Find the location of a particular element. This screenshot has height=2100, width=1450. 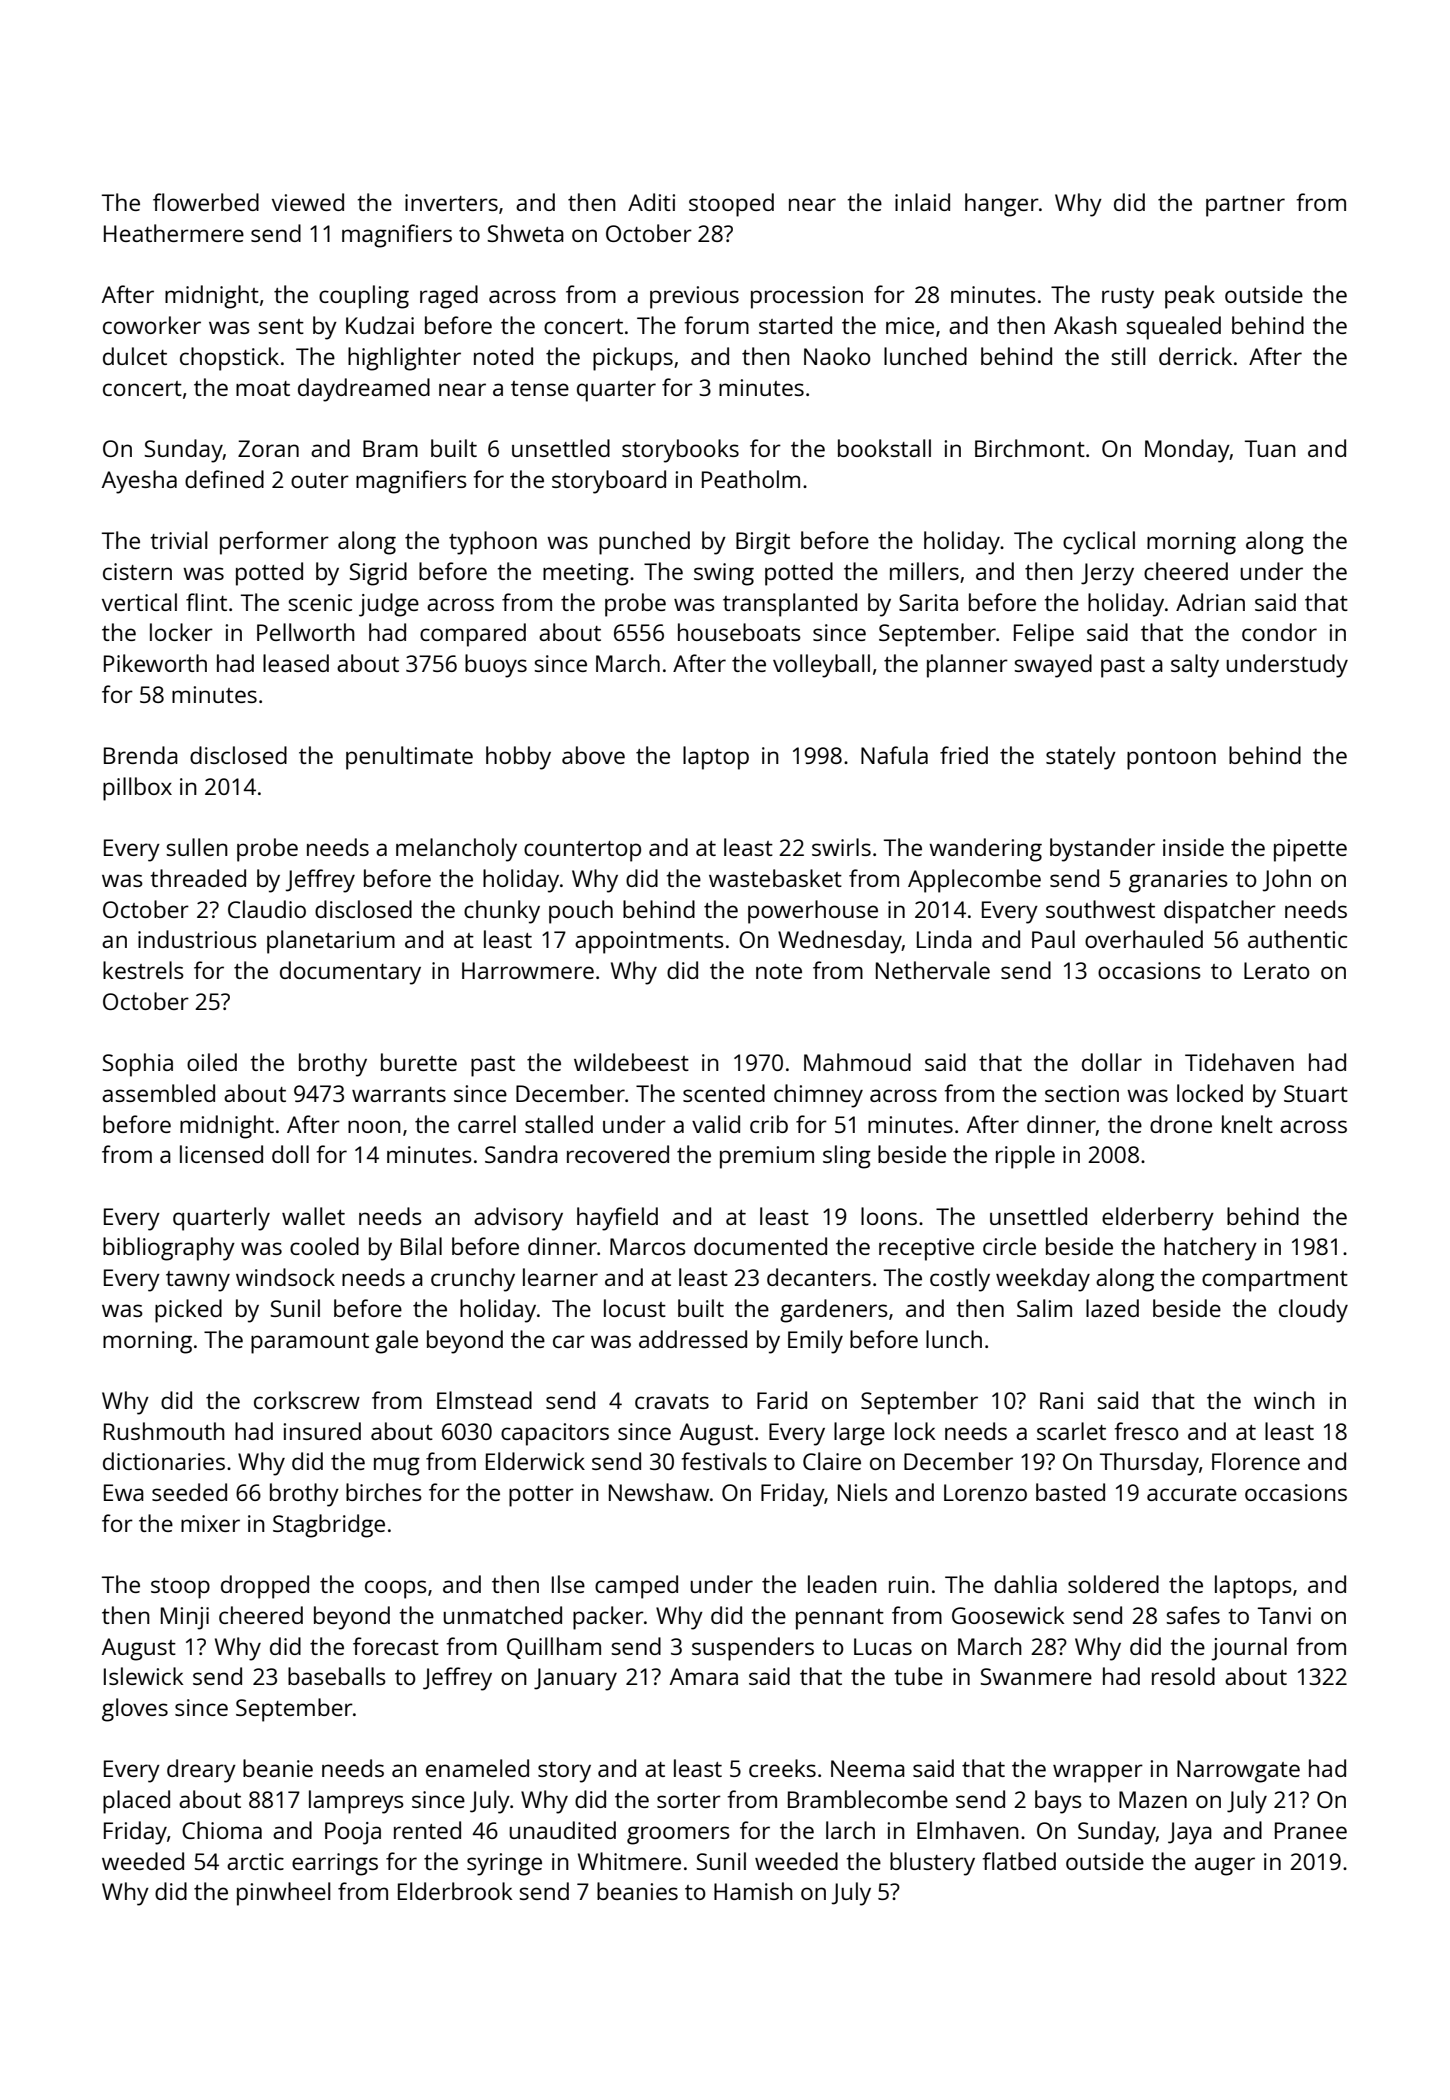

tube is located at coordinates (918, 1676).
